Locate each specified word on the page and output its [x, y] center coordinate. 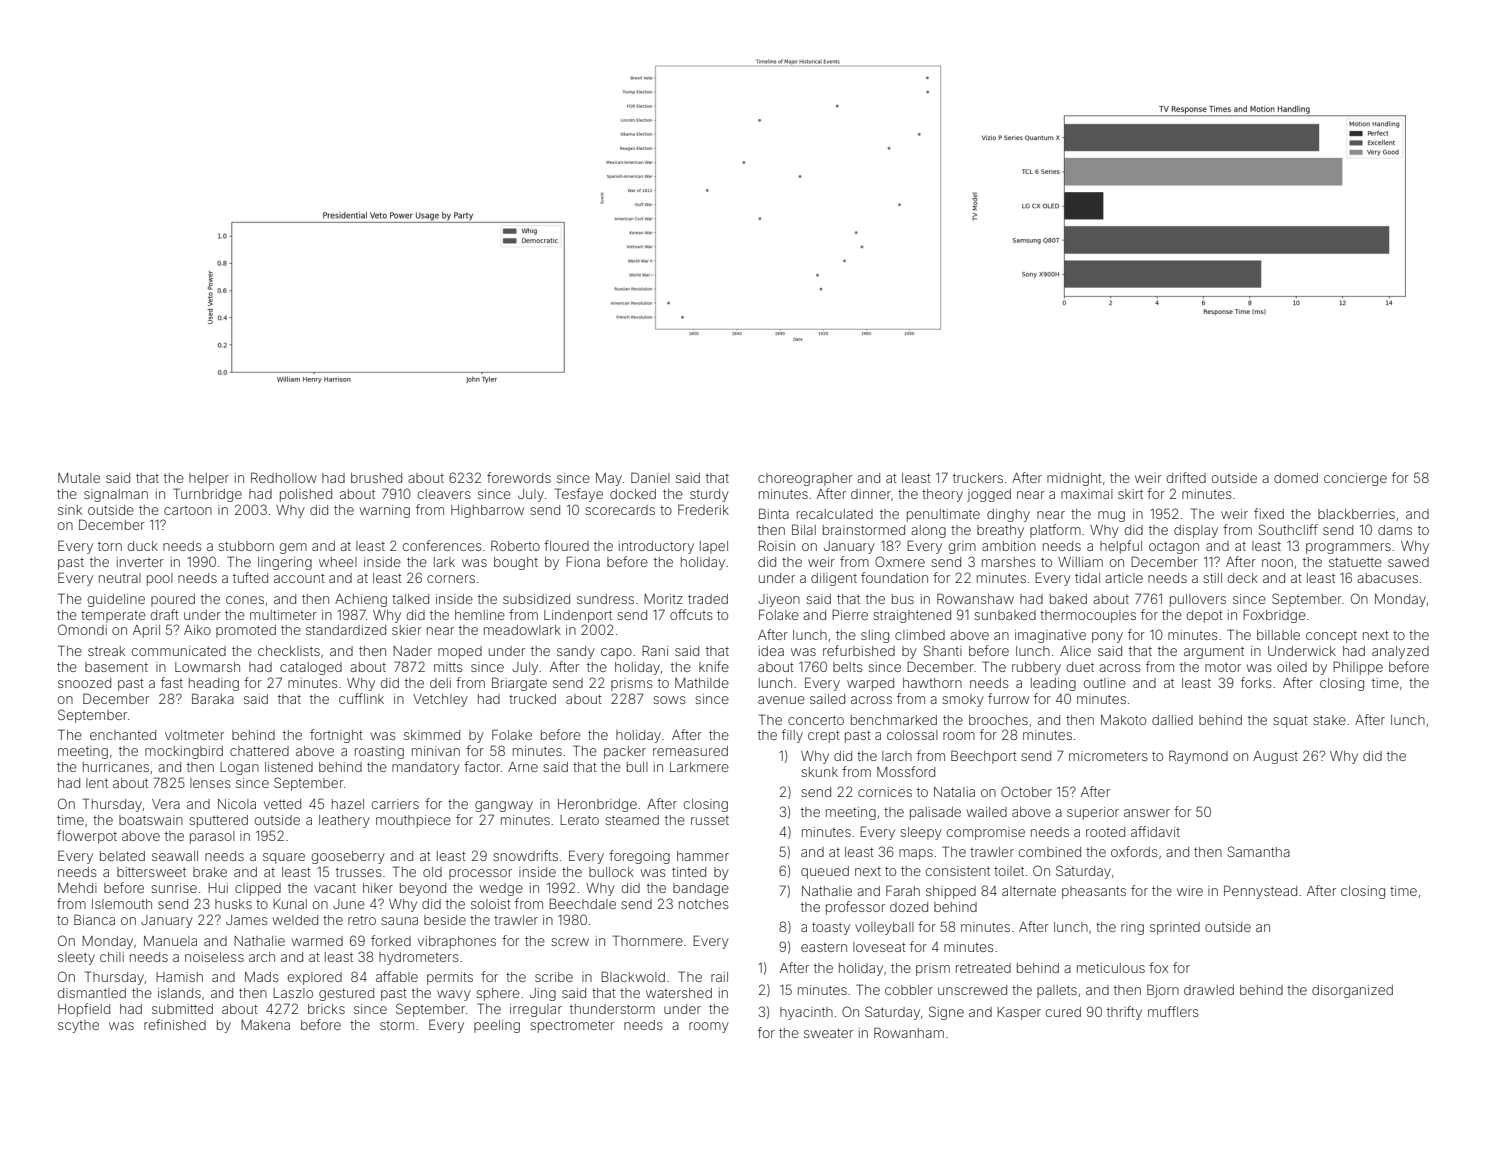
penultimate [943, 515]
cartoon [188, 510]
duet [1080, 667]
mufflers [1173, 1011]
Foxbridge [1274, 616]
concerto [816, 720]
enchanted [123, 735]
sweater [828, 1033]
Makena [265, 1025]
